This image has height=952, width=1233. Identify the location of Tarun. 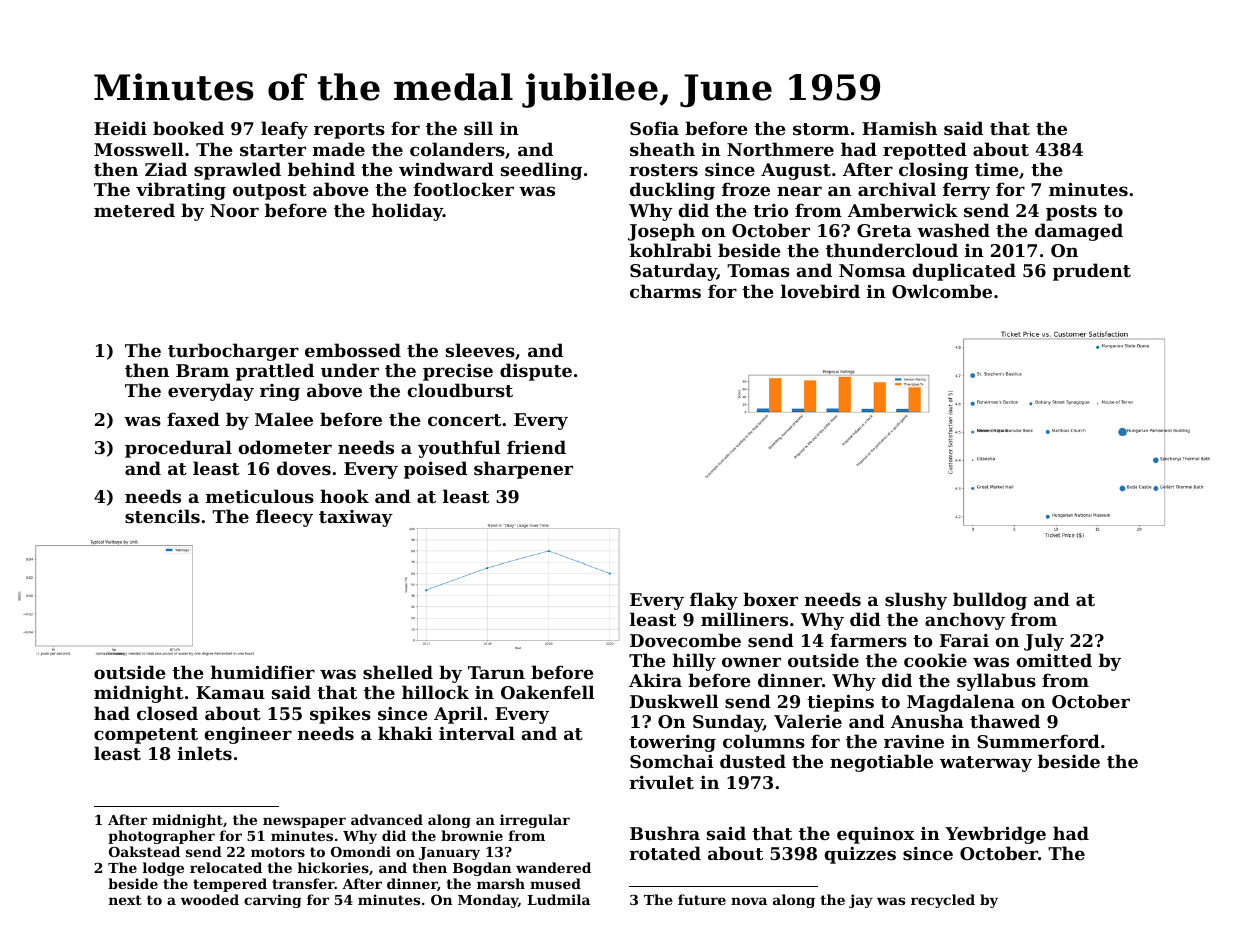
(496, 672).
